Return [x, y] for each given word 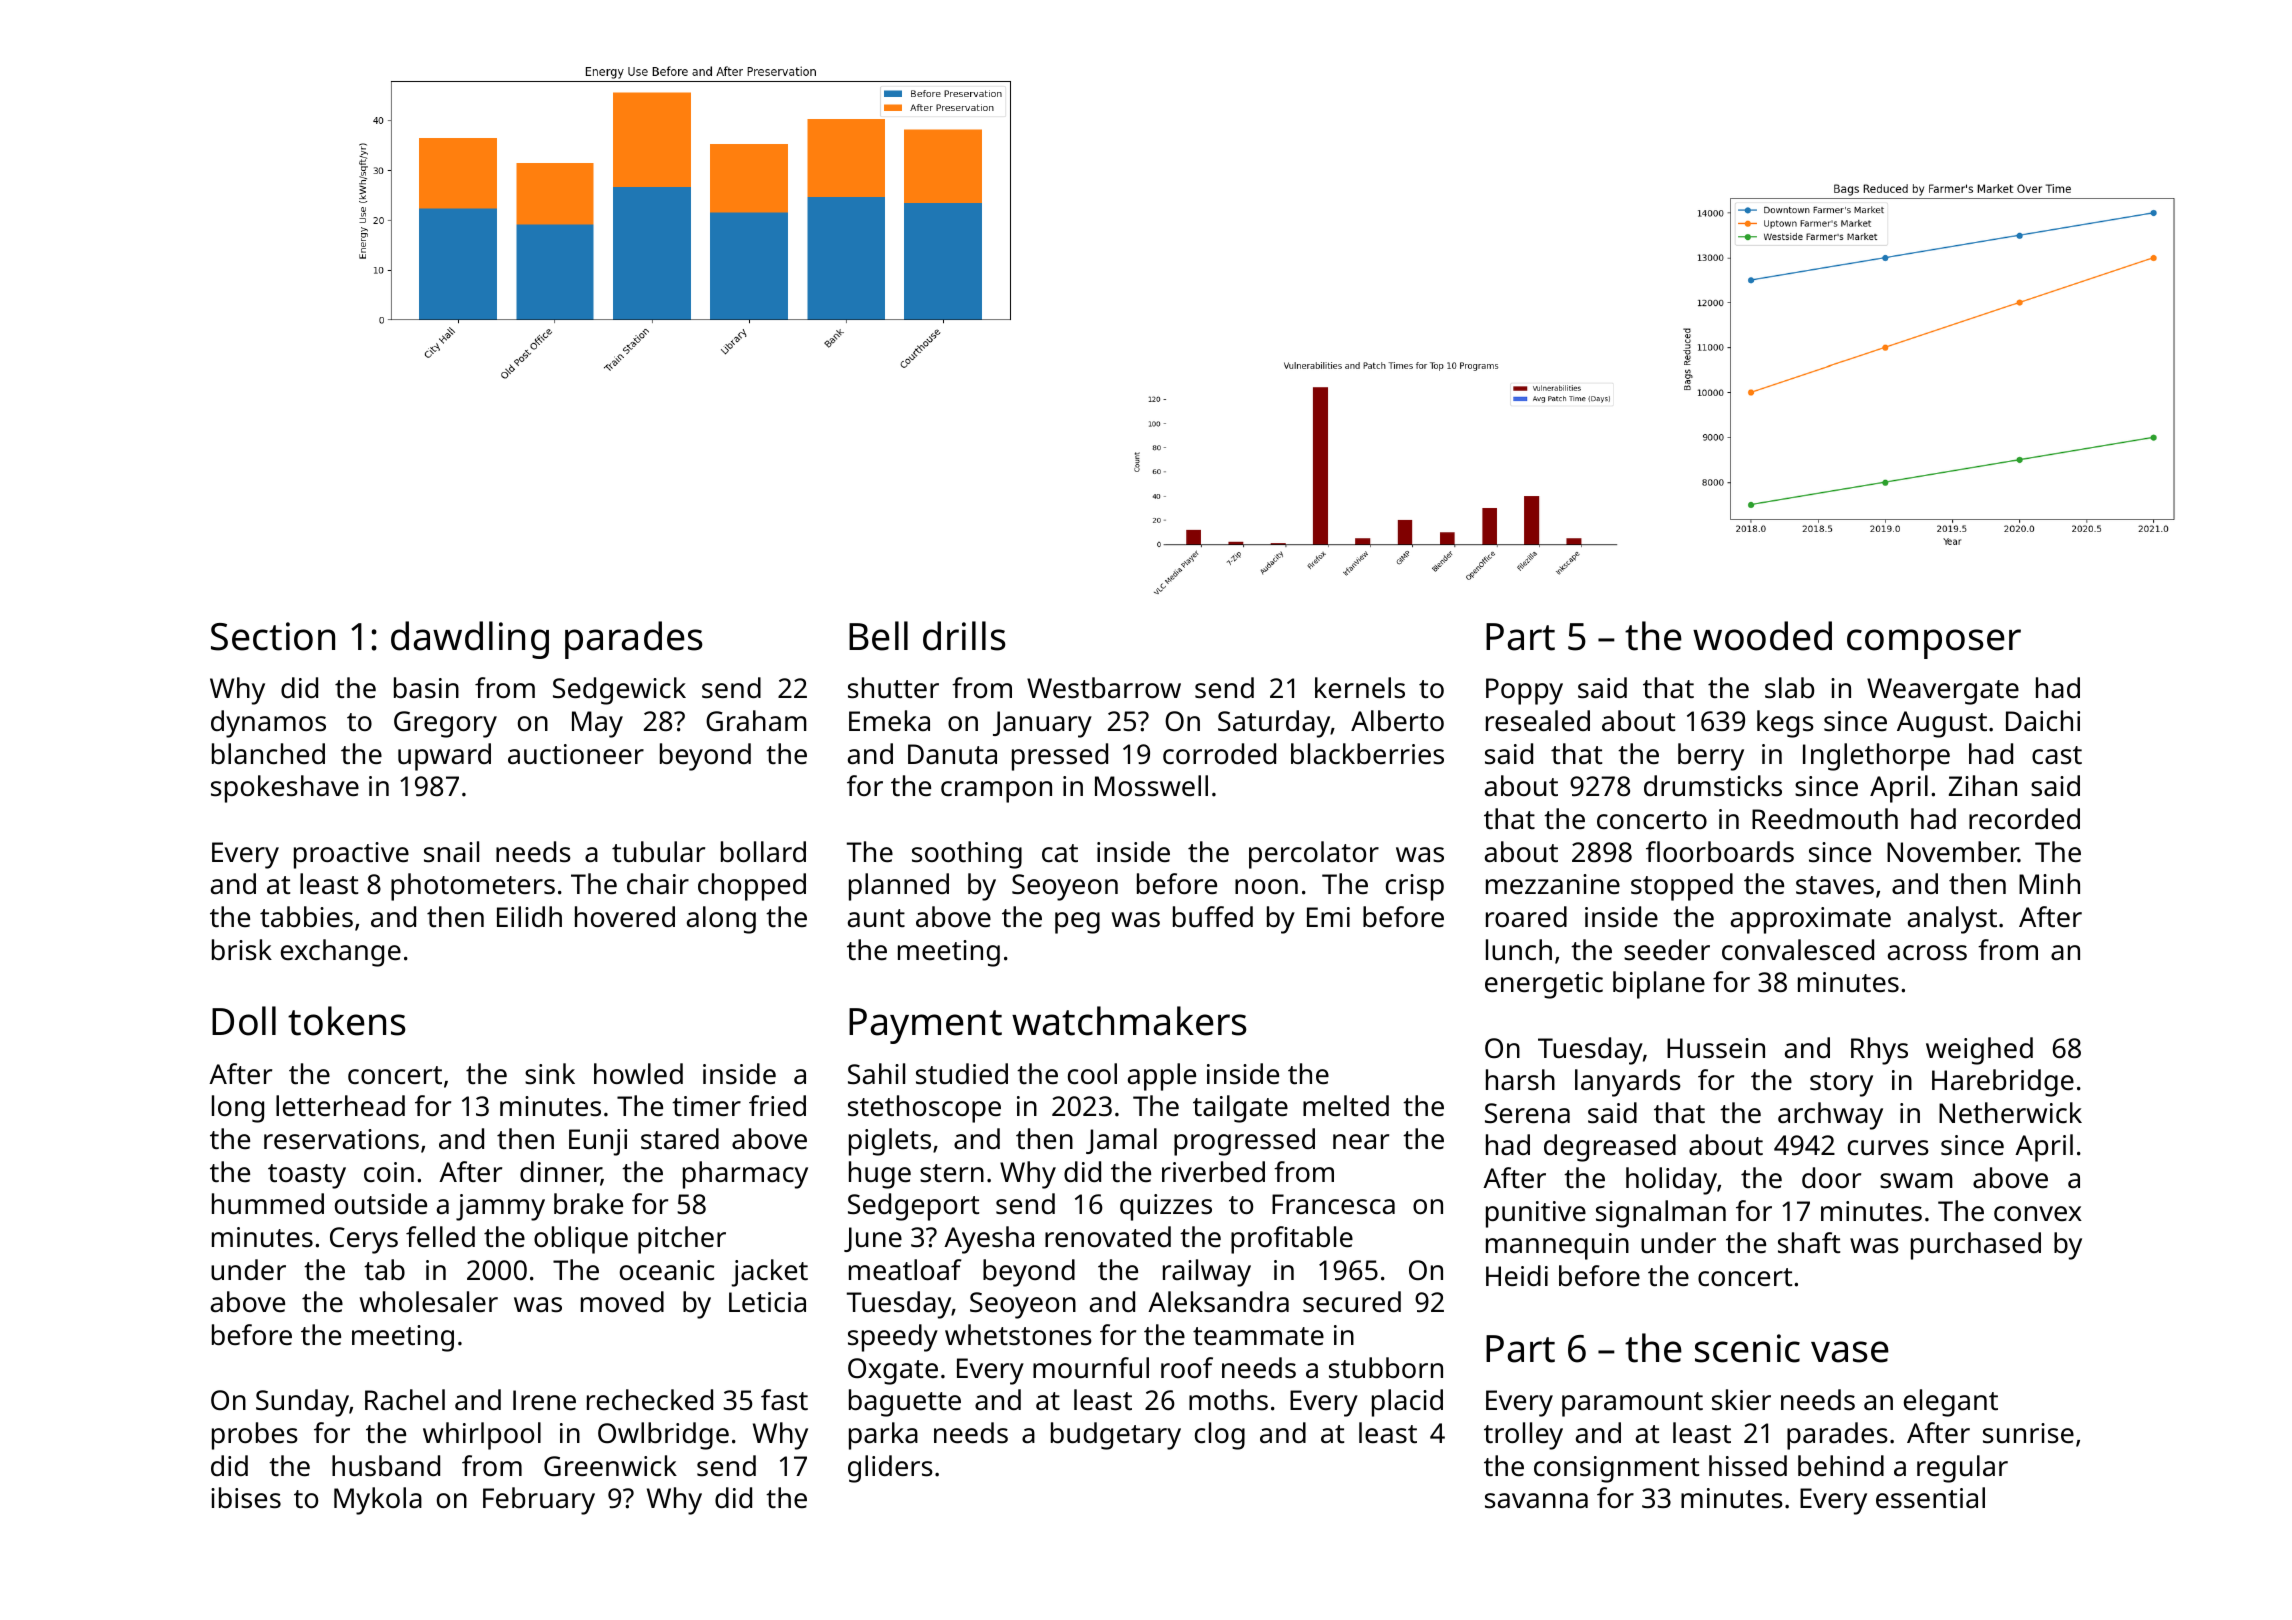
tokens [347, 1021]
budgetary [1116, 1436]
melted [1346, 1106]
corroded [1219, 753]
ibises [246, 1498]
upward [444, 757]
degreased [1610, 1148]
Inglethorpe [1876, 757]
